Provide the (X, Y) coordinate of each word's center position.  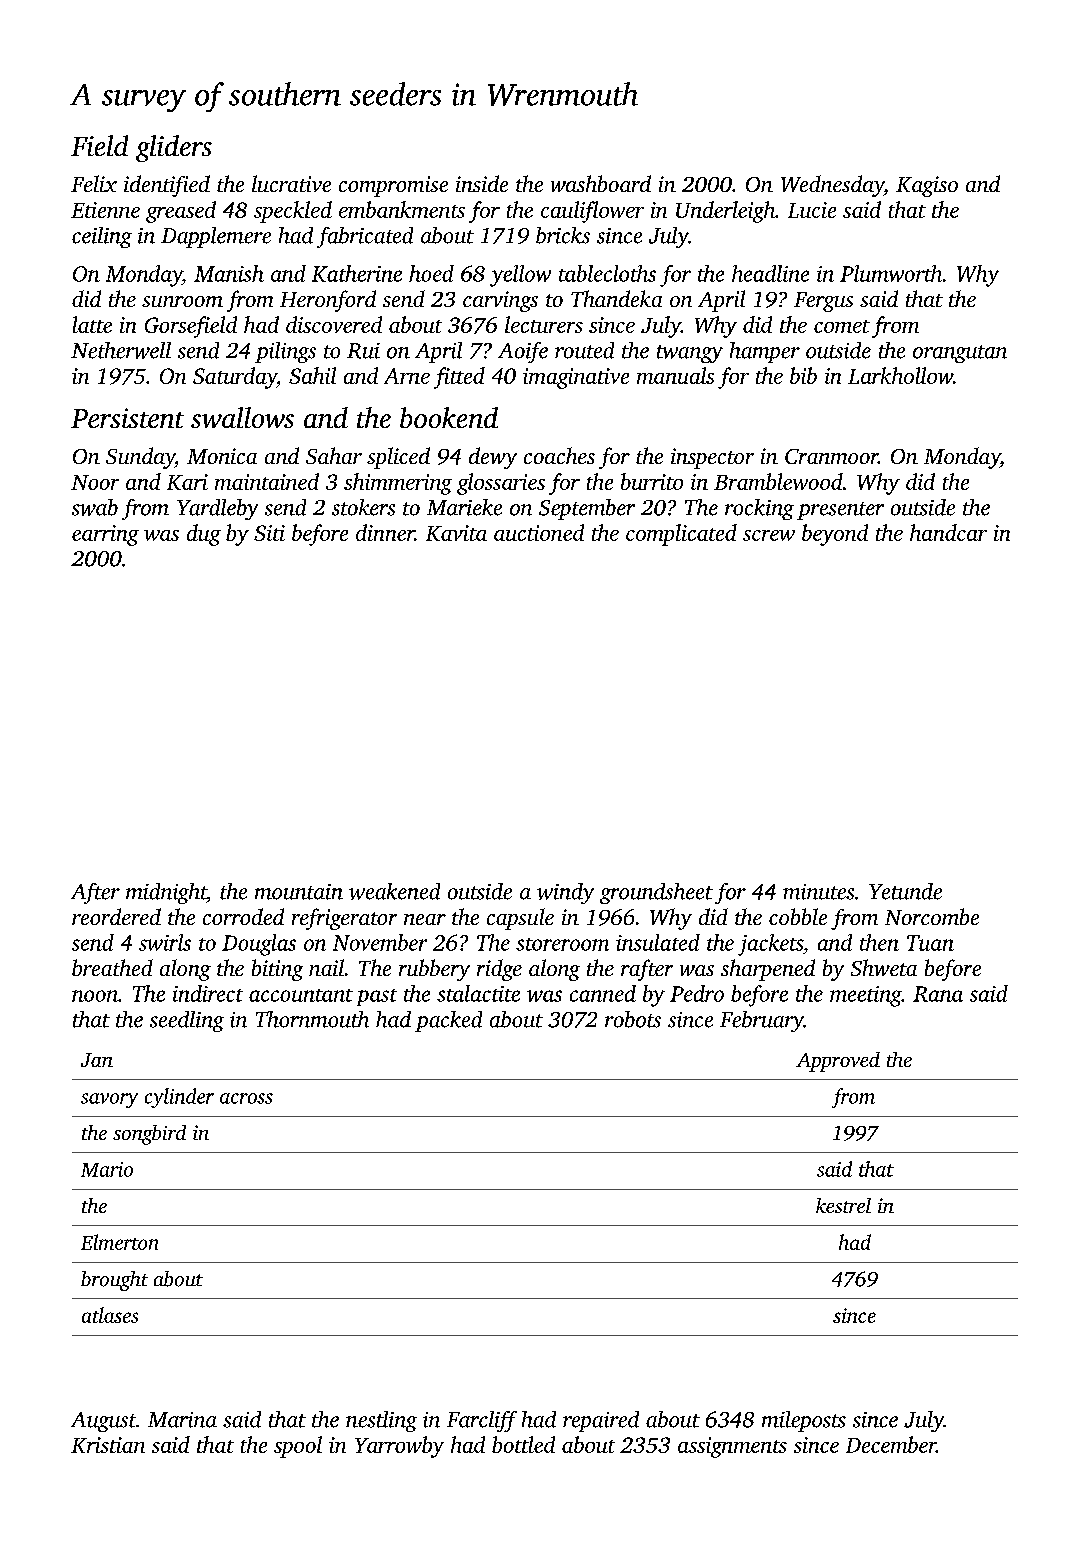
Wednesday (832, 186)
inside (482, 183)
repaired (601, 1421)
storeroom (562, 944)
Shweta (884, 967)
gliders (174, 148)
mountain (299, 892)
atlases (110, 1315)
